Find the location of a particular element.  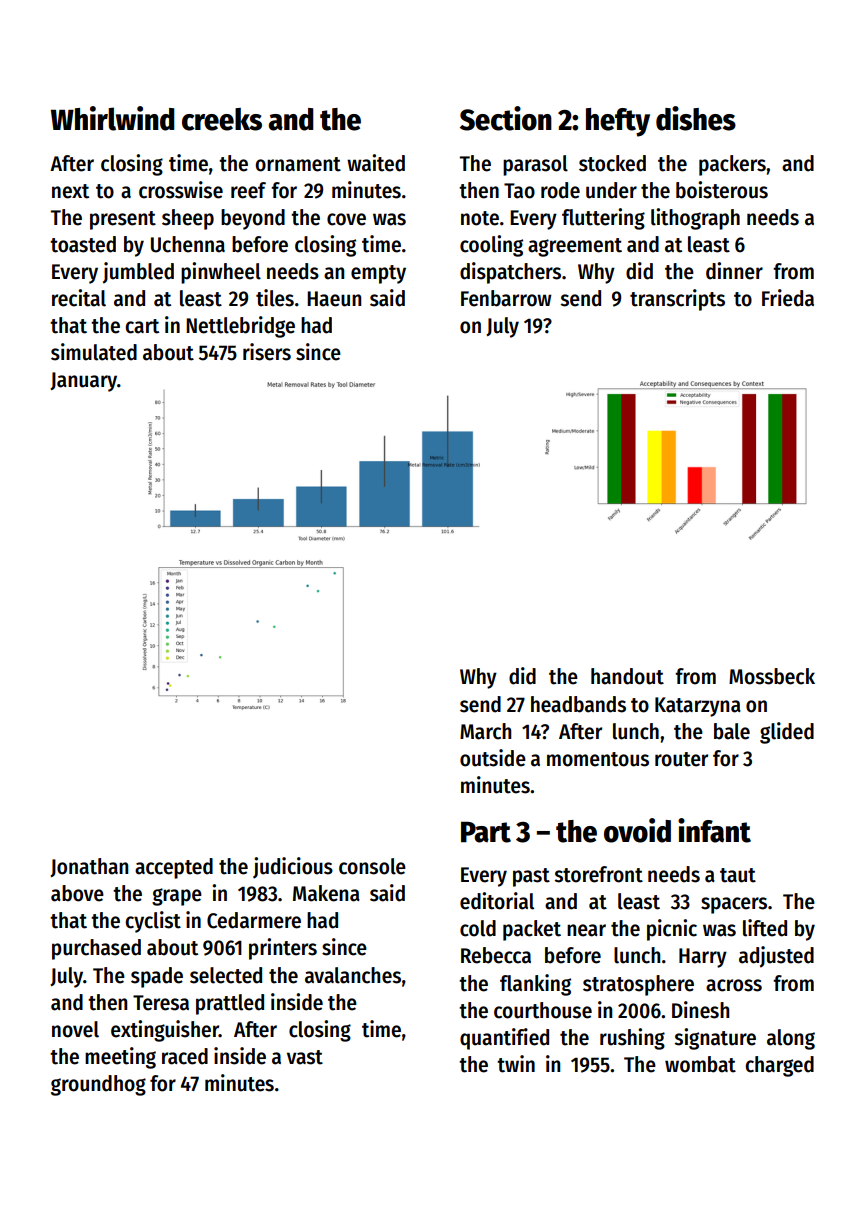

risers is located at coordinates (267, 352).
